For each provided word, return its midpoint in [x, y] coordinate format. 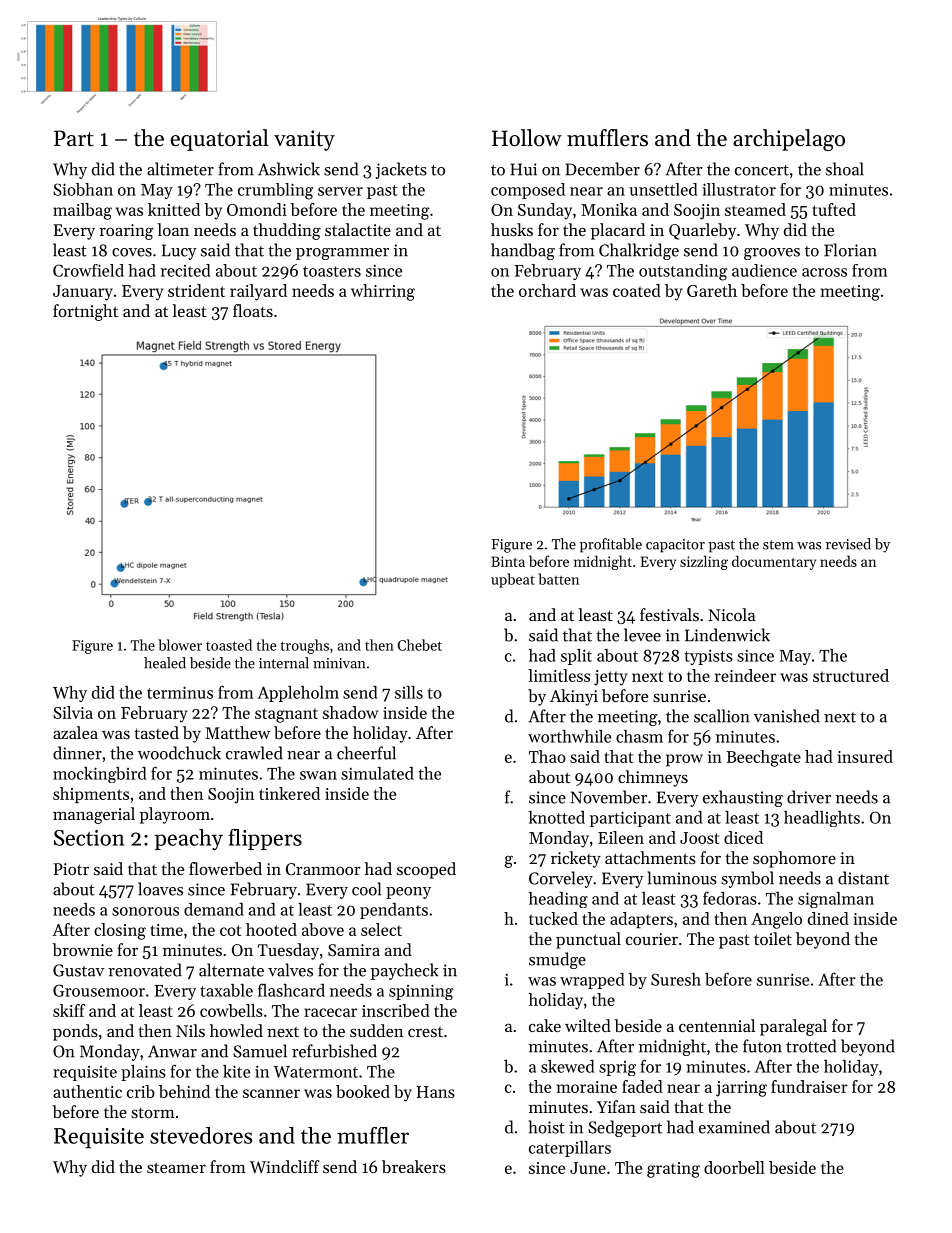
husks [512, 229]
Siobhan [83, 189]
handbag [523, 251]
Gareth [712, 290]
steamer [176, 1167]
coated [637, 290]
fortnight [85, 312]
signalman [836, 900]
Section [89, 838]
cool [366, 889]
